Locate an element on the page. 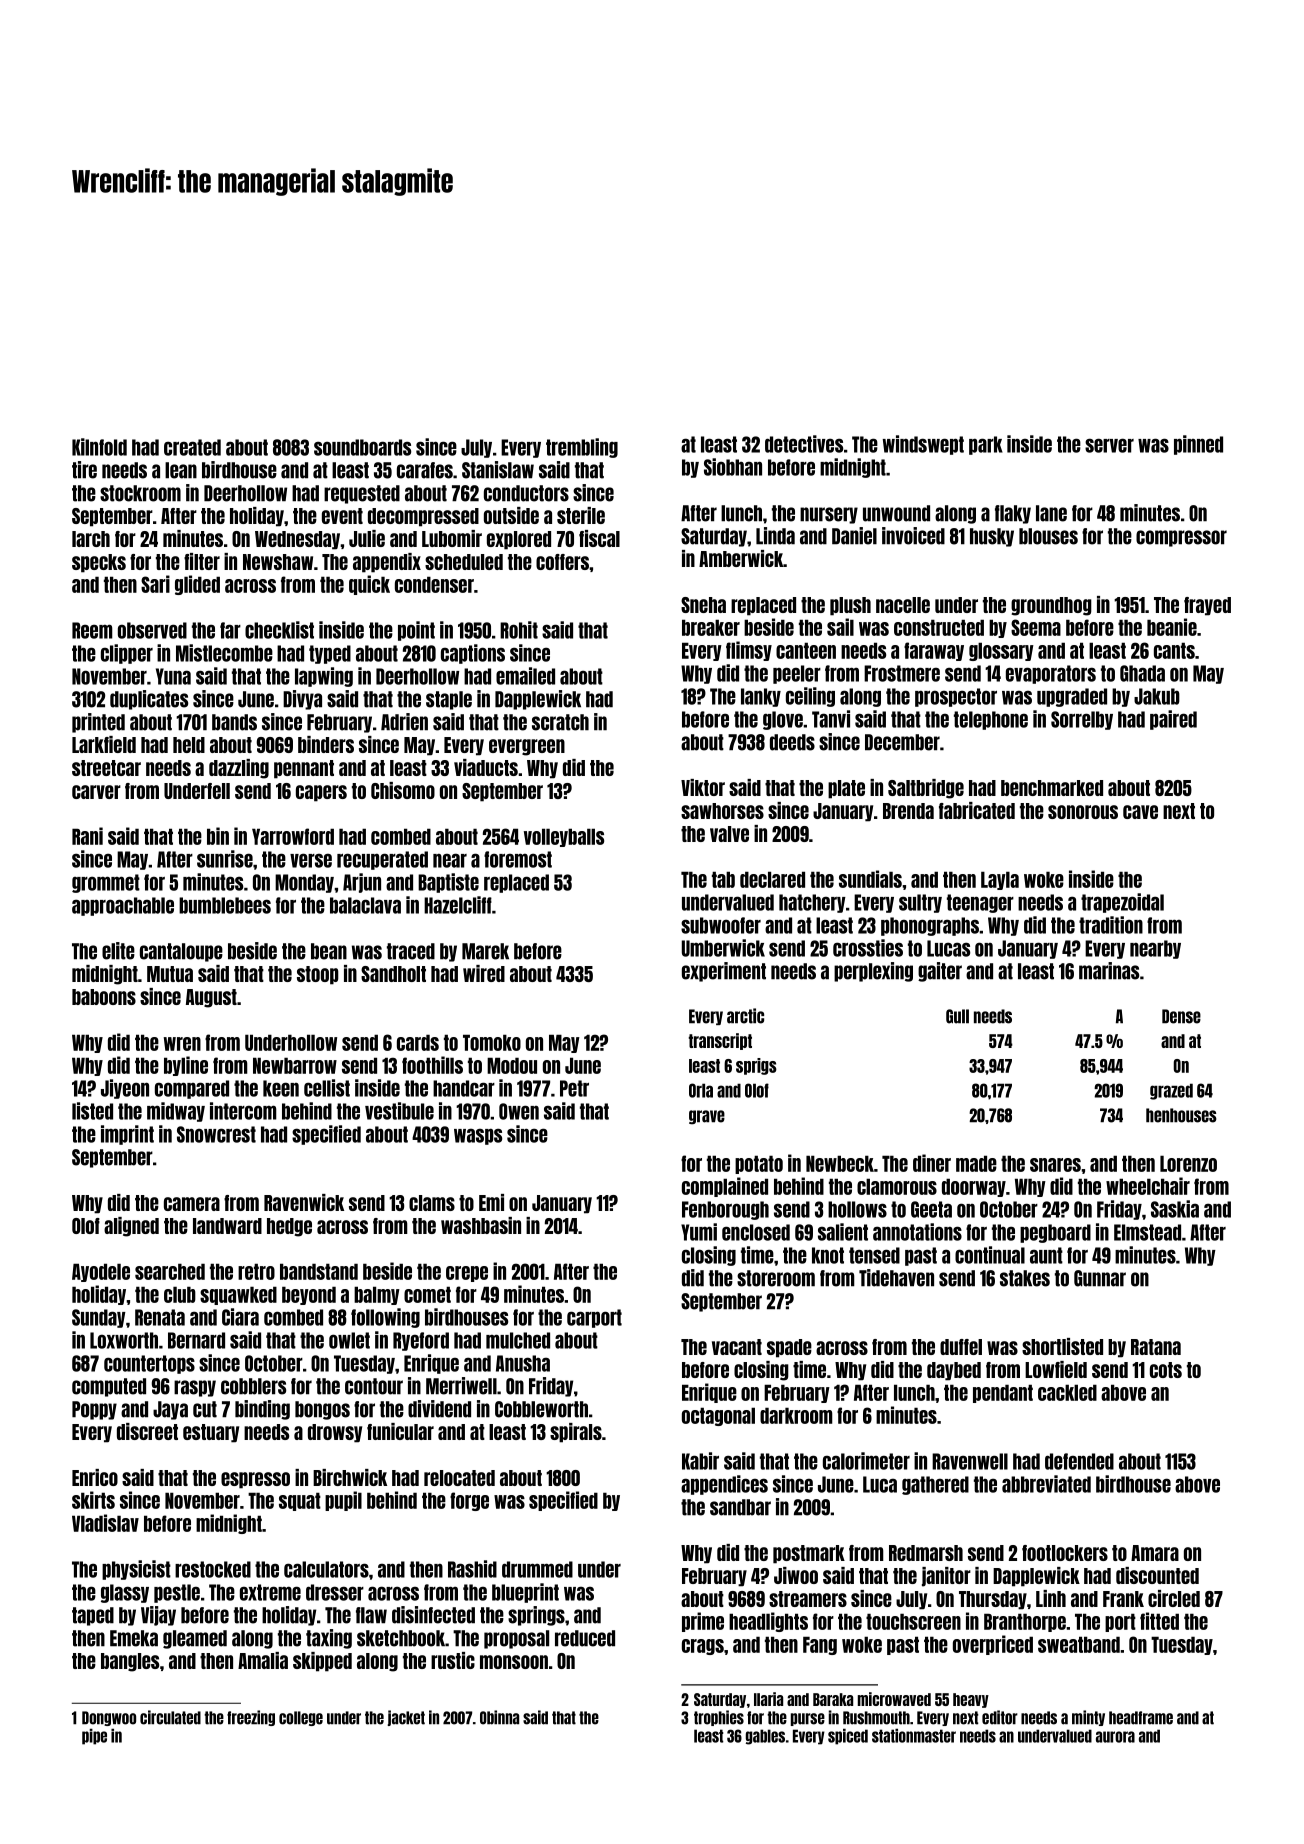 The image size is (1304, 1844). vacant is located at coordinates (737, 1347).
